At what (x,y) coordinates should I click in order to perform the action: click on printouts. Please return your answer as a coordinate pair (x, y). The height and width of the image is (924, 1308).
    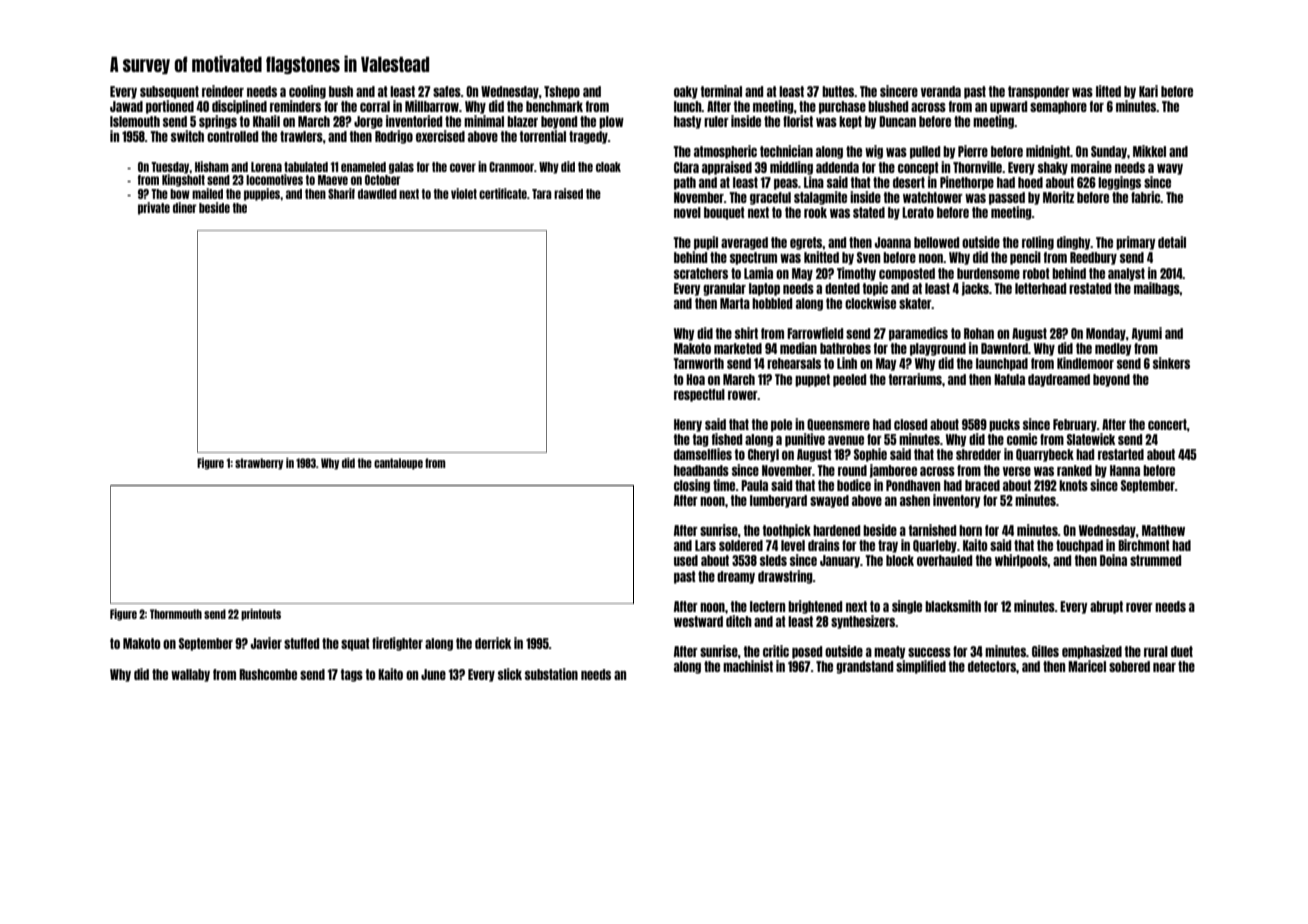
    Looking at the image, I should click on (261, 615).
